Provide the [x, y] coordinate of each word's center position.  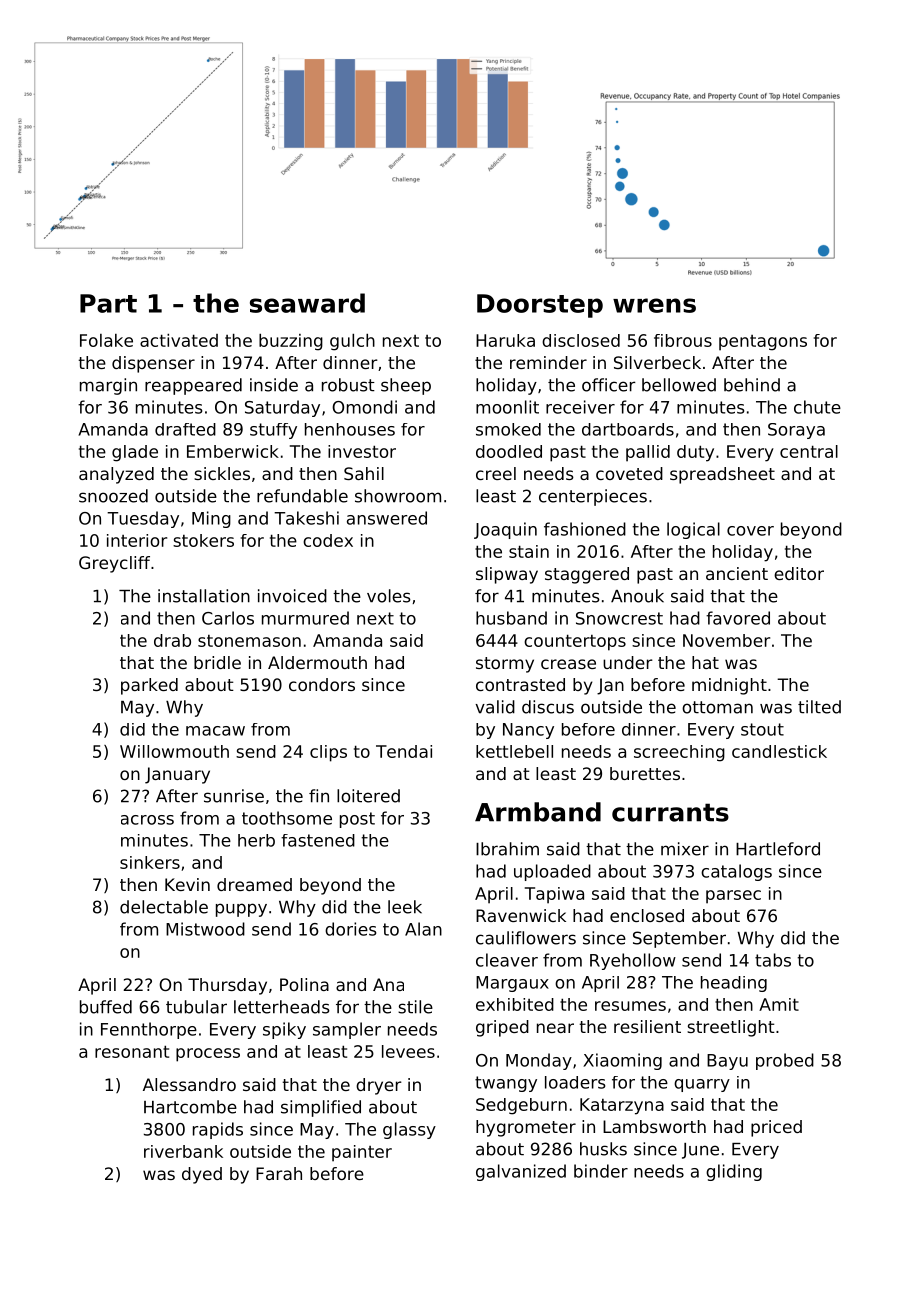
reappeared [193, 386]
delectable [164, 907]
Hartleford [778, 849]
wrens [654, 305]
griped [502, 1028]
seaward [307, 303]
